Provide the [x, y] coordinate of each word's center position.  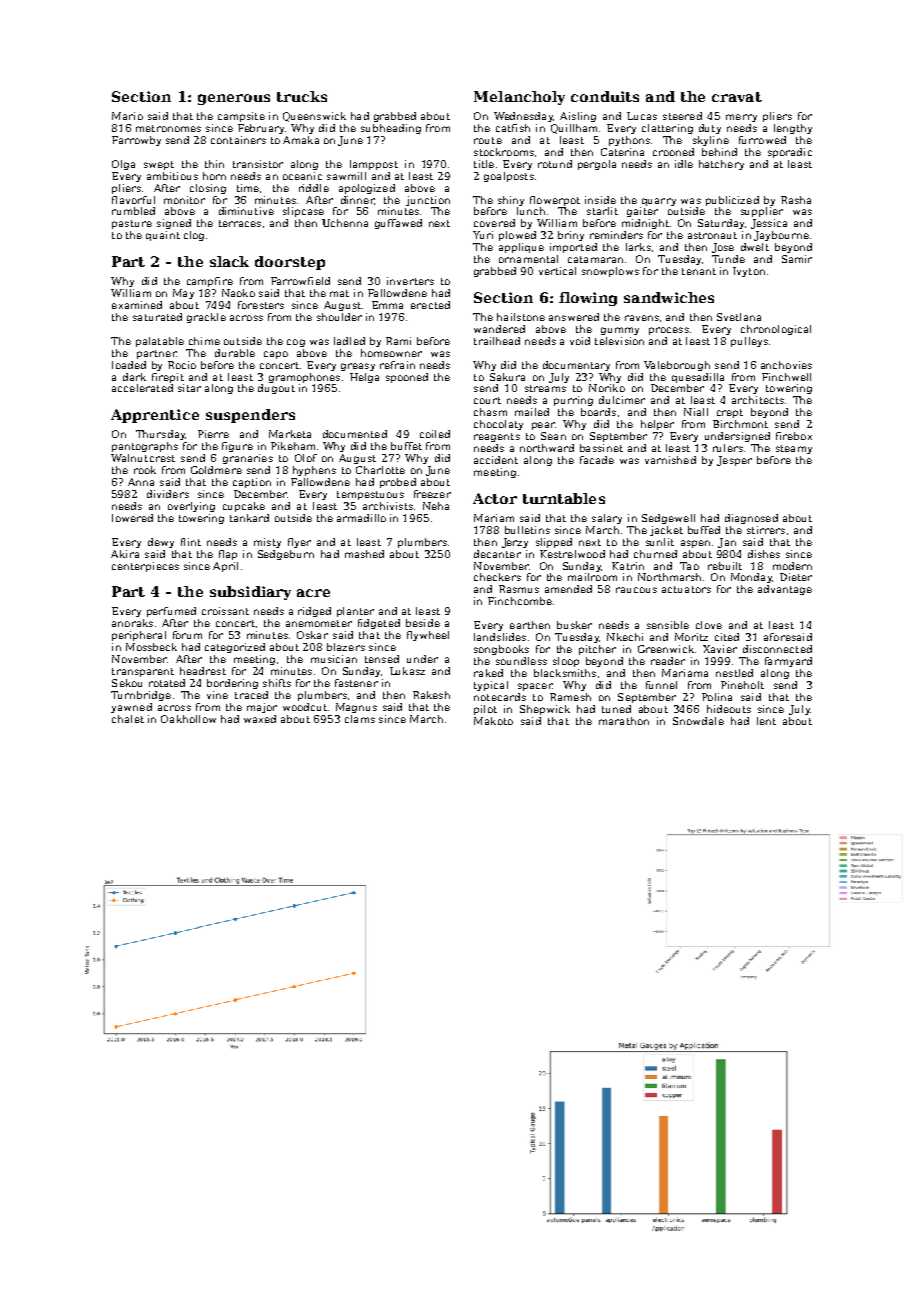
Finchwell [786, 377]
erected [430, 305]
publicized [732, 201]
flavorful [133, 200]
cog [296, 343]
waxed [260, 719]
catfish [513, 128]
